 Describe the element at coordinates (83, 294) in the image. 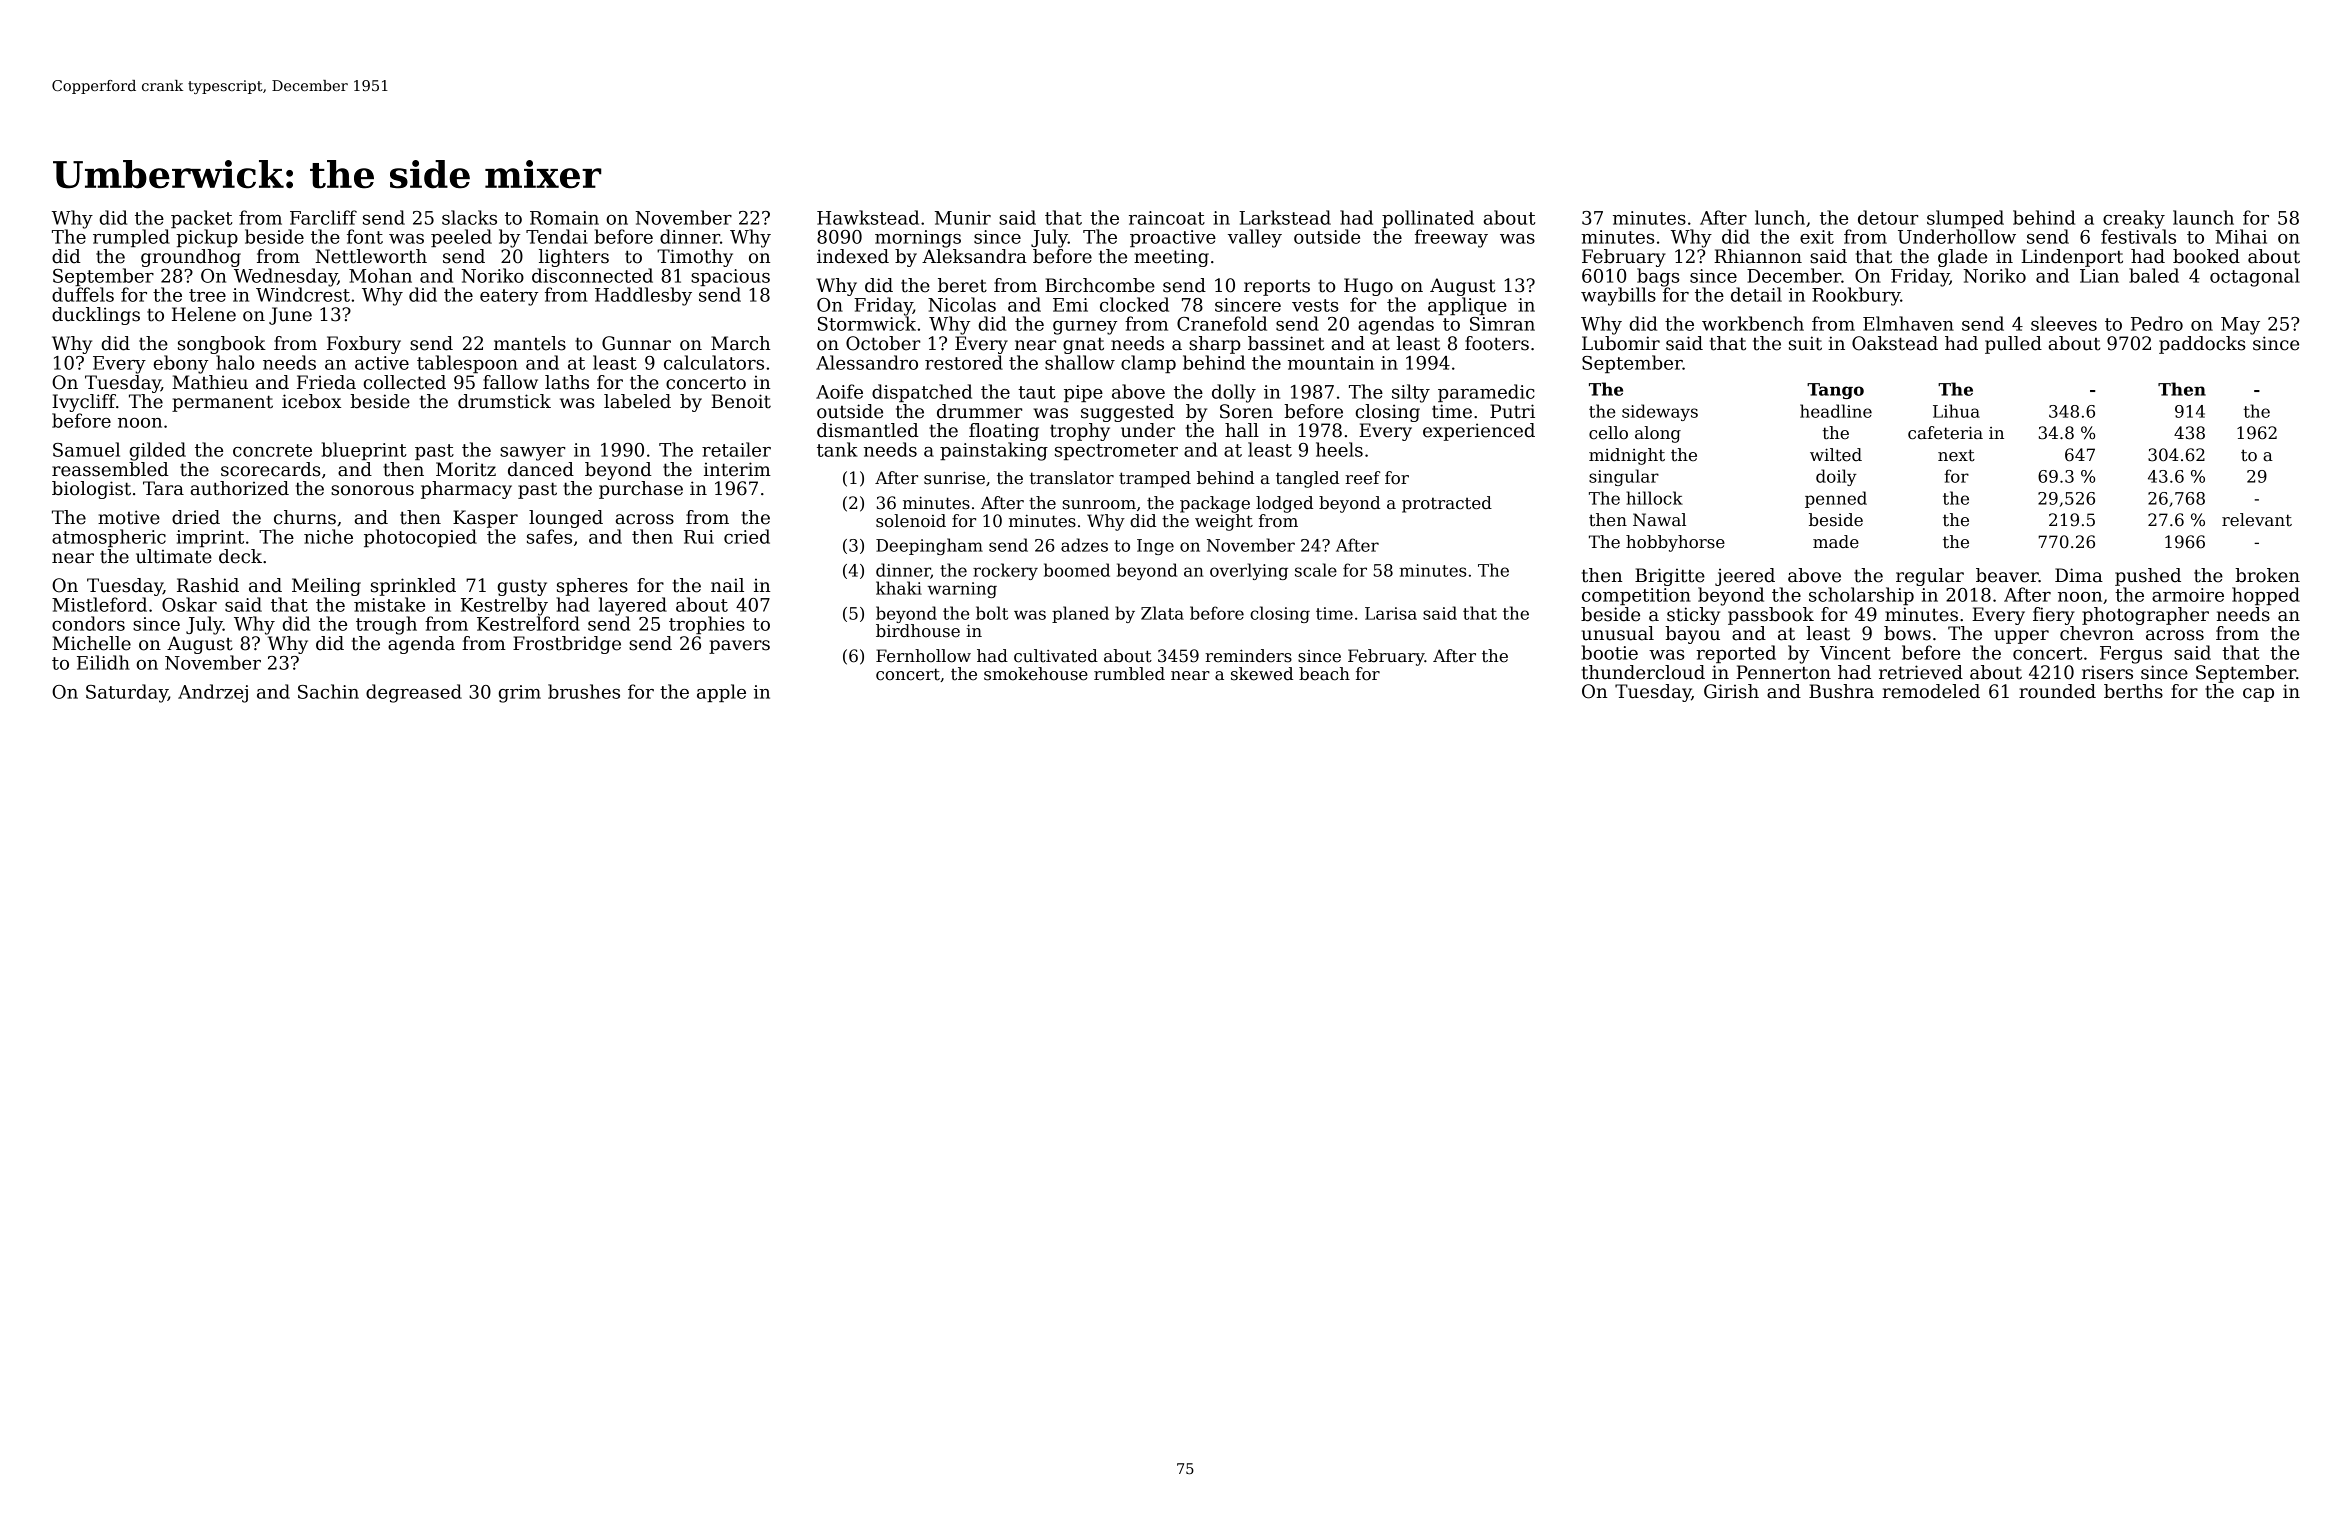

I see `duffels` at that location.
